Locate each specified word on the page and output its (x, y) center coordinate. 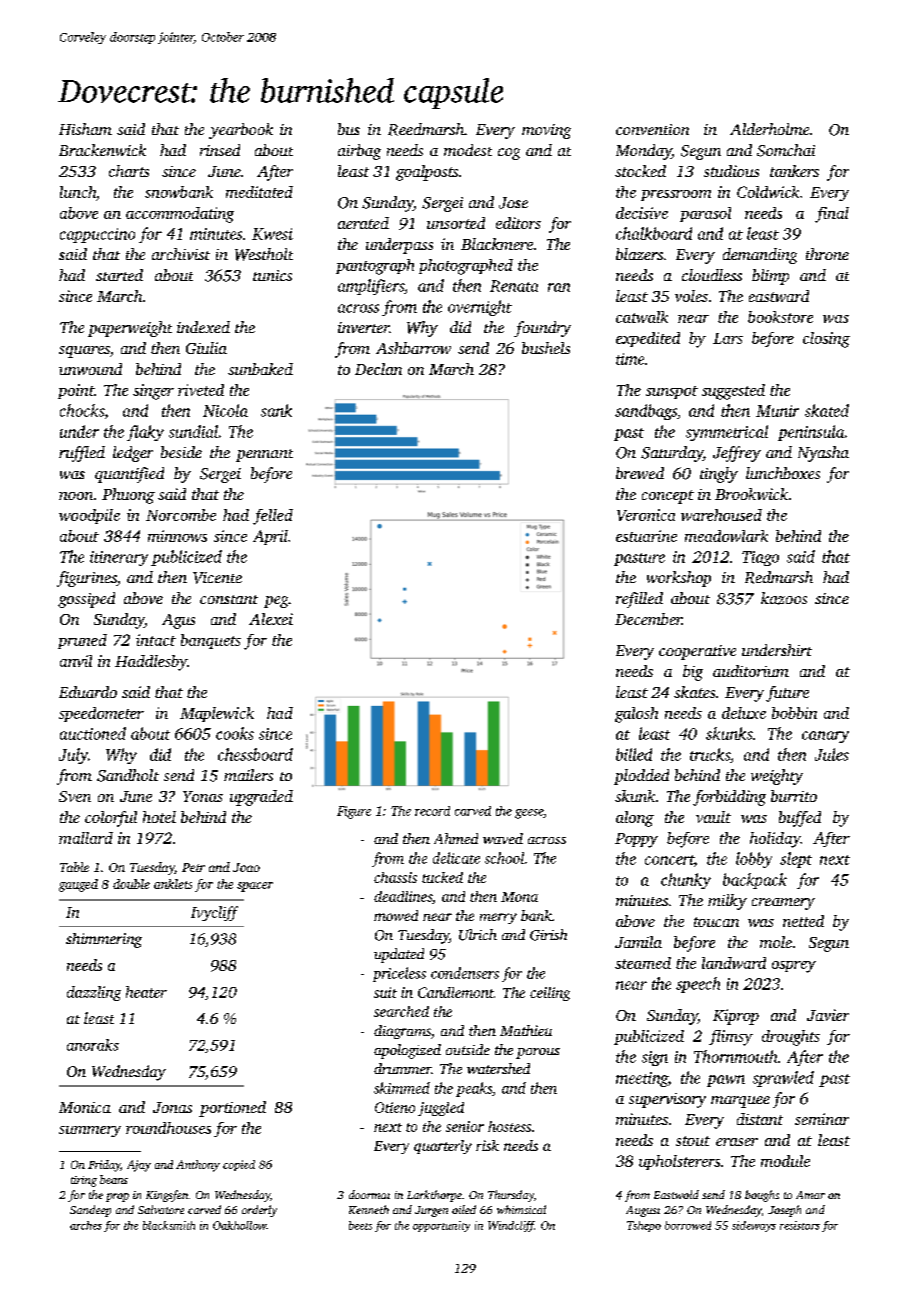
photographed (466, 267)
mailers (248, 775)
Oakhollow (239, 1225)
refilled (639, 600)
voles (691, 296)
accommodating (180, 215)
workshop (679, 579)
